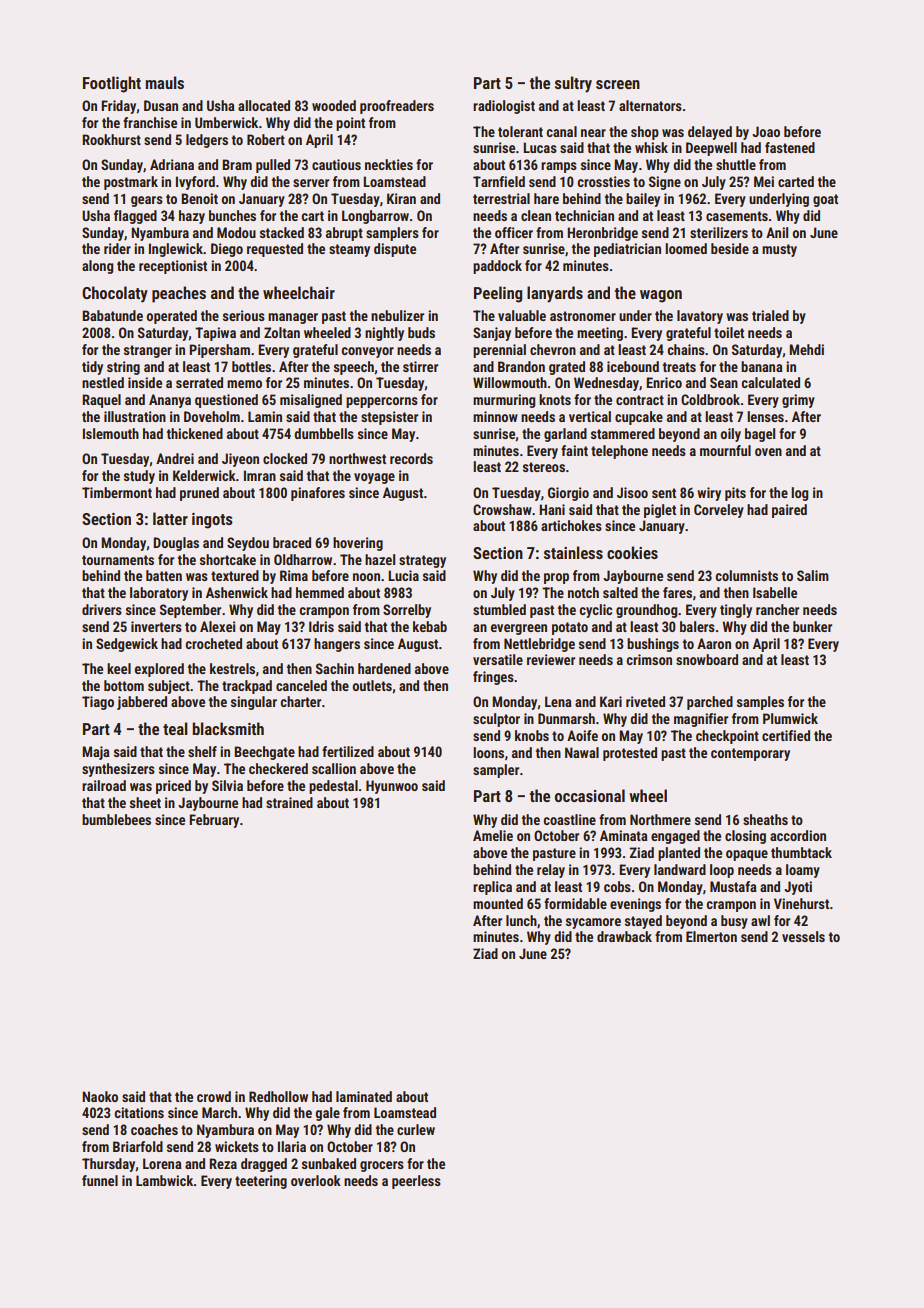 This screenshot has height=1308, width=924. Describe the element at coordinates (416, 1182) in the screenshot. I see `peerless` at that location.
